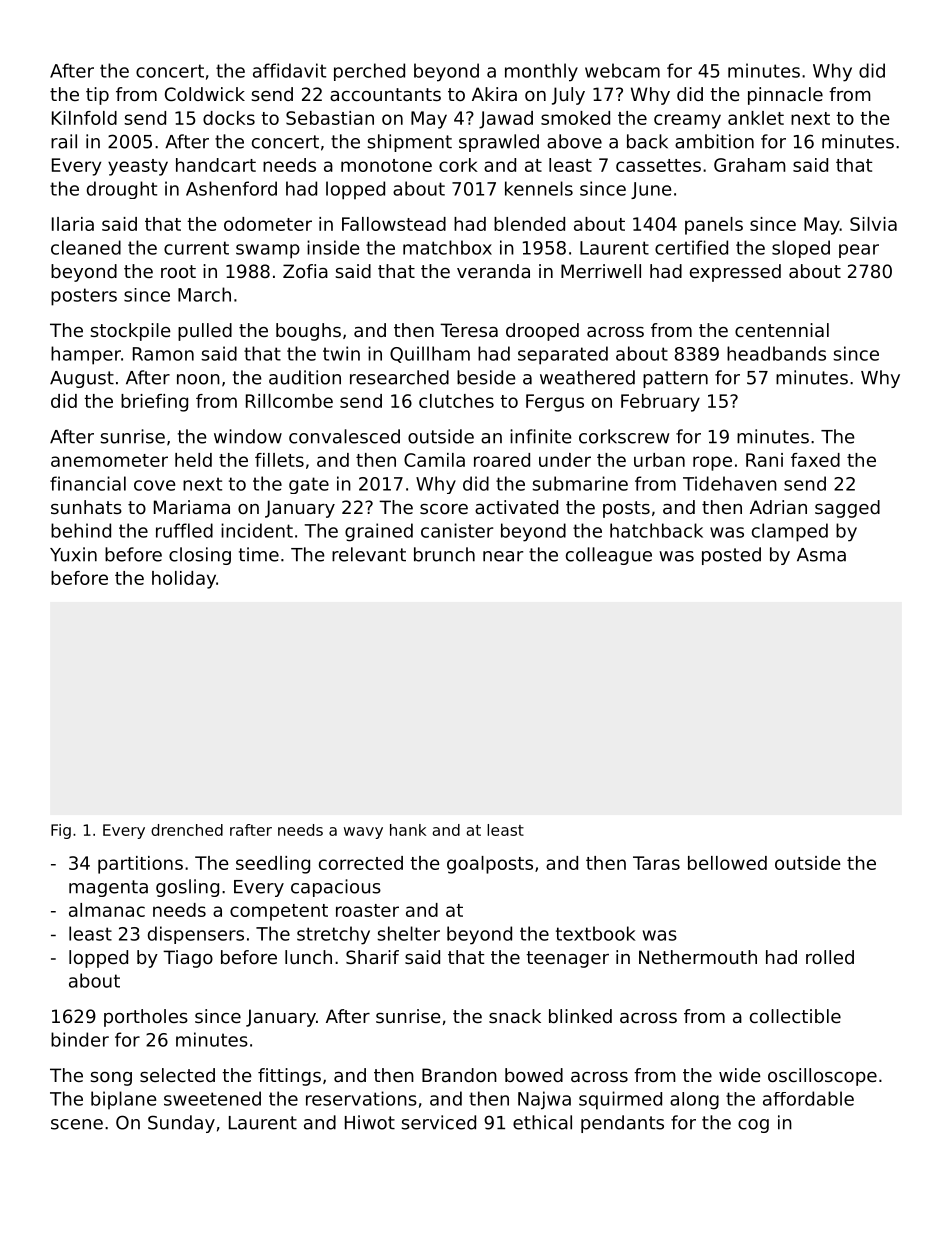 The width and height of the screenshot is (952, 1233). What do you see at coordinates (830, 957) in the screenshot?
I see `rolled` at bounding box center [830, 957].
